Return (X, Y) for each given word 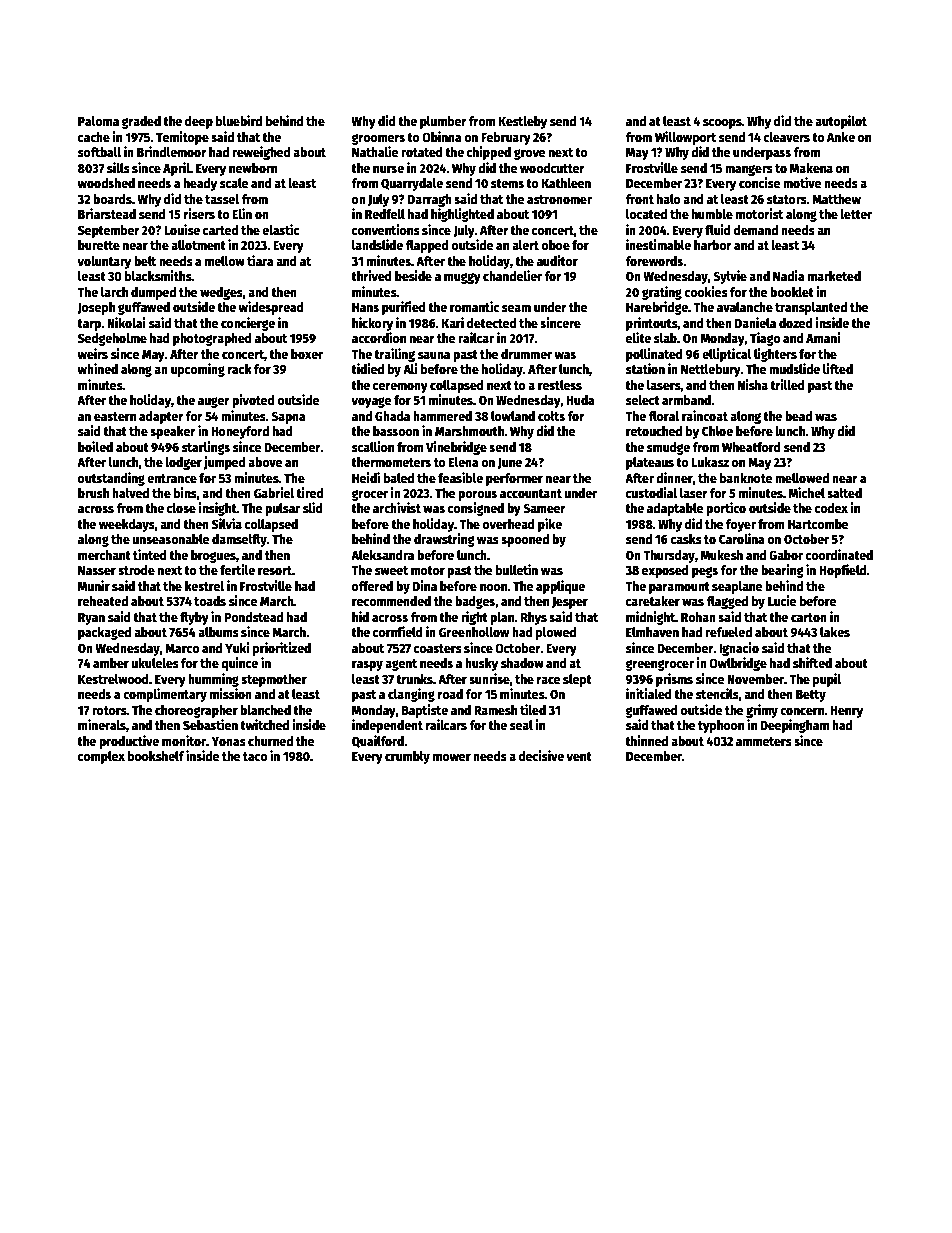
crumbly (407, 757)
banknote (746, 478)
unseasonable (171, 539)
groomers (378, 139)
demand (756, 230)
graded (141, 122)
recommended (391, 601)
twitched (264, 724)
